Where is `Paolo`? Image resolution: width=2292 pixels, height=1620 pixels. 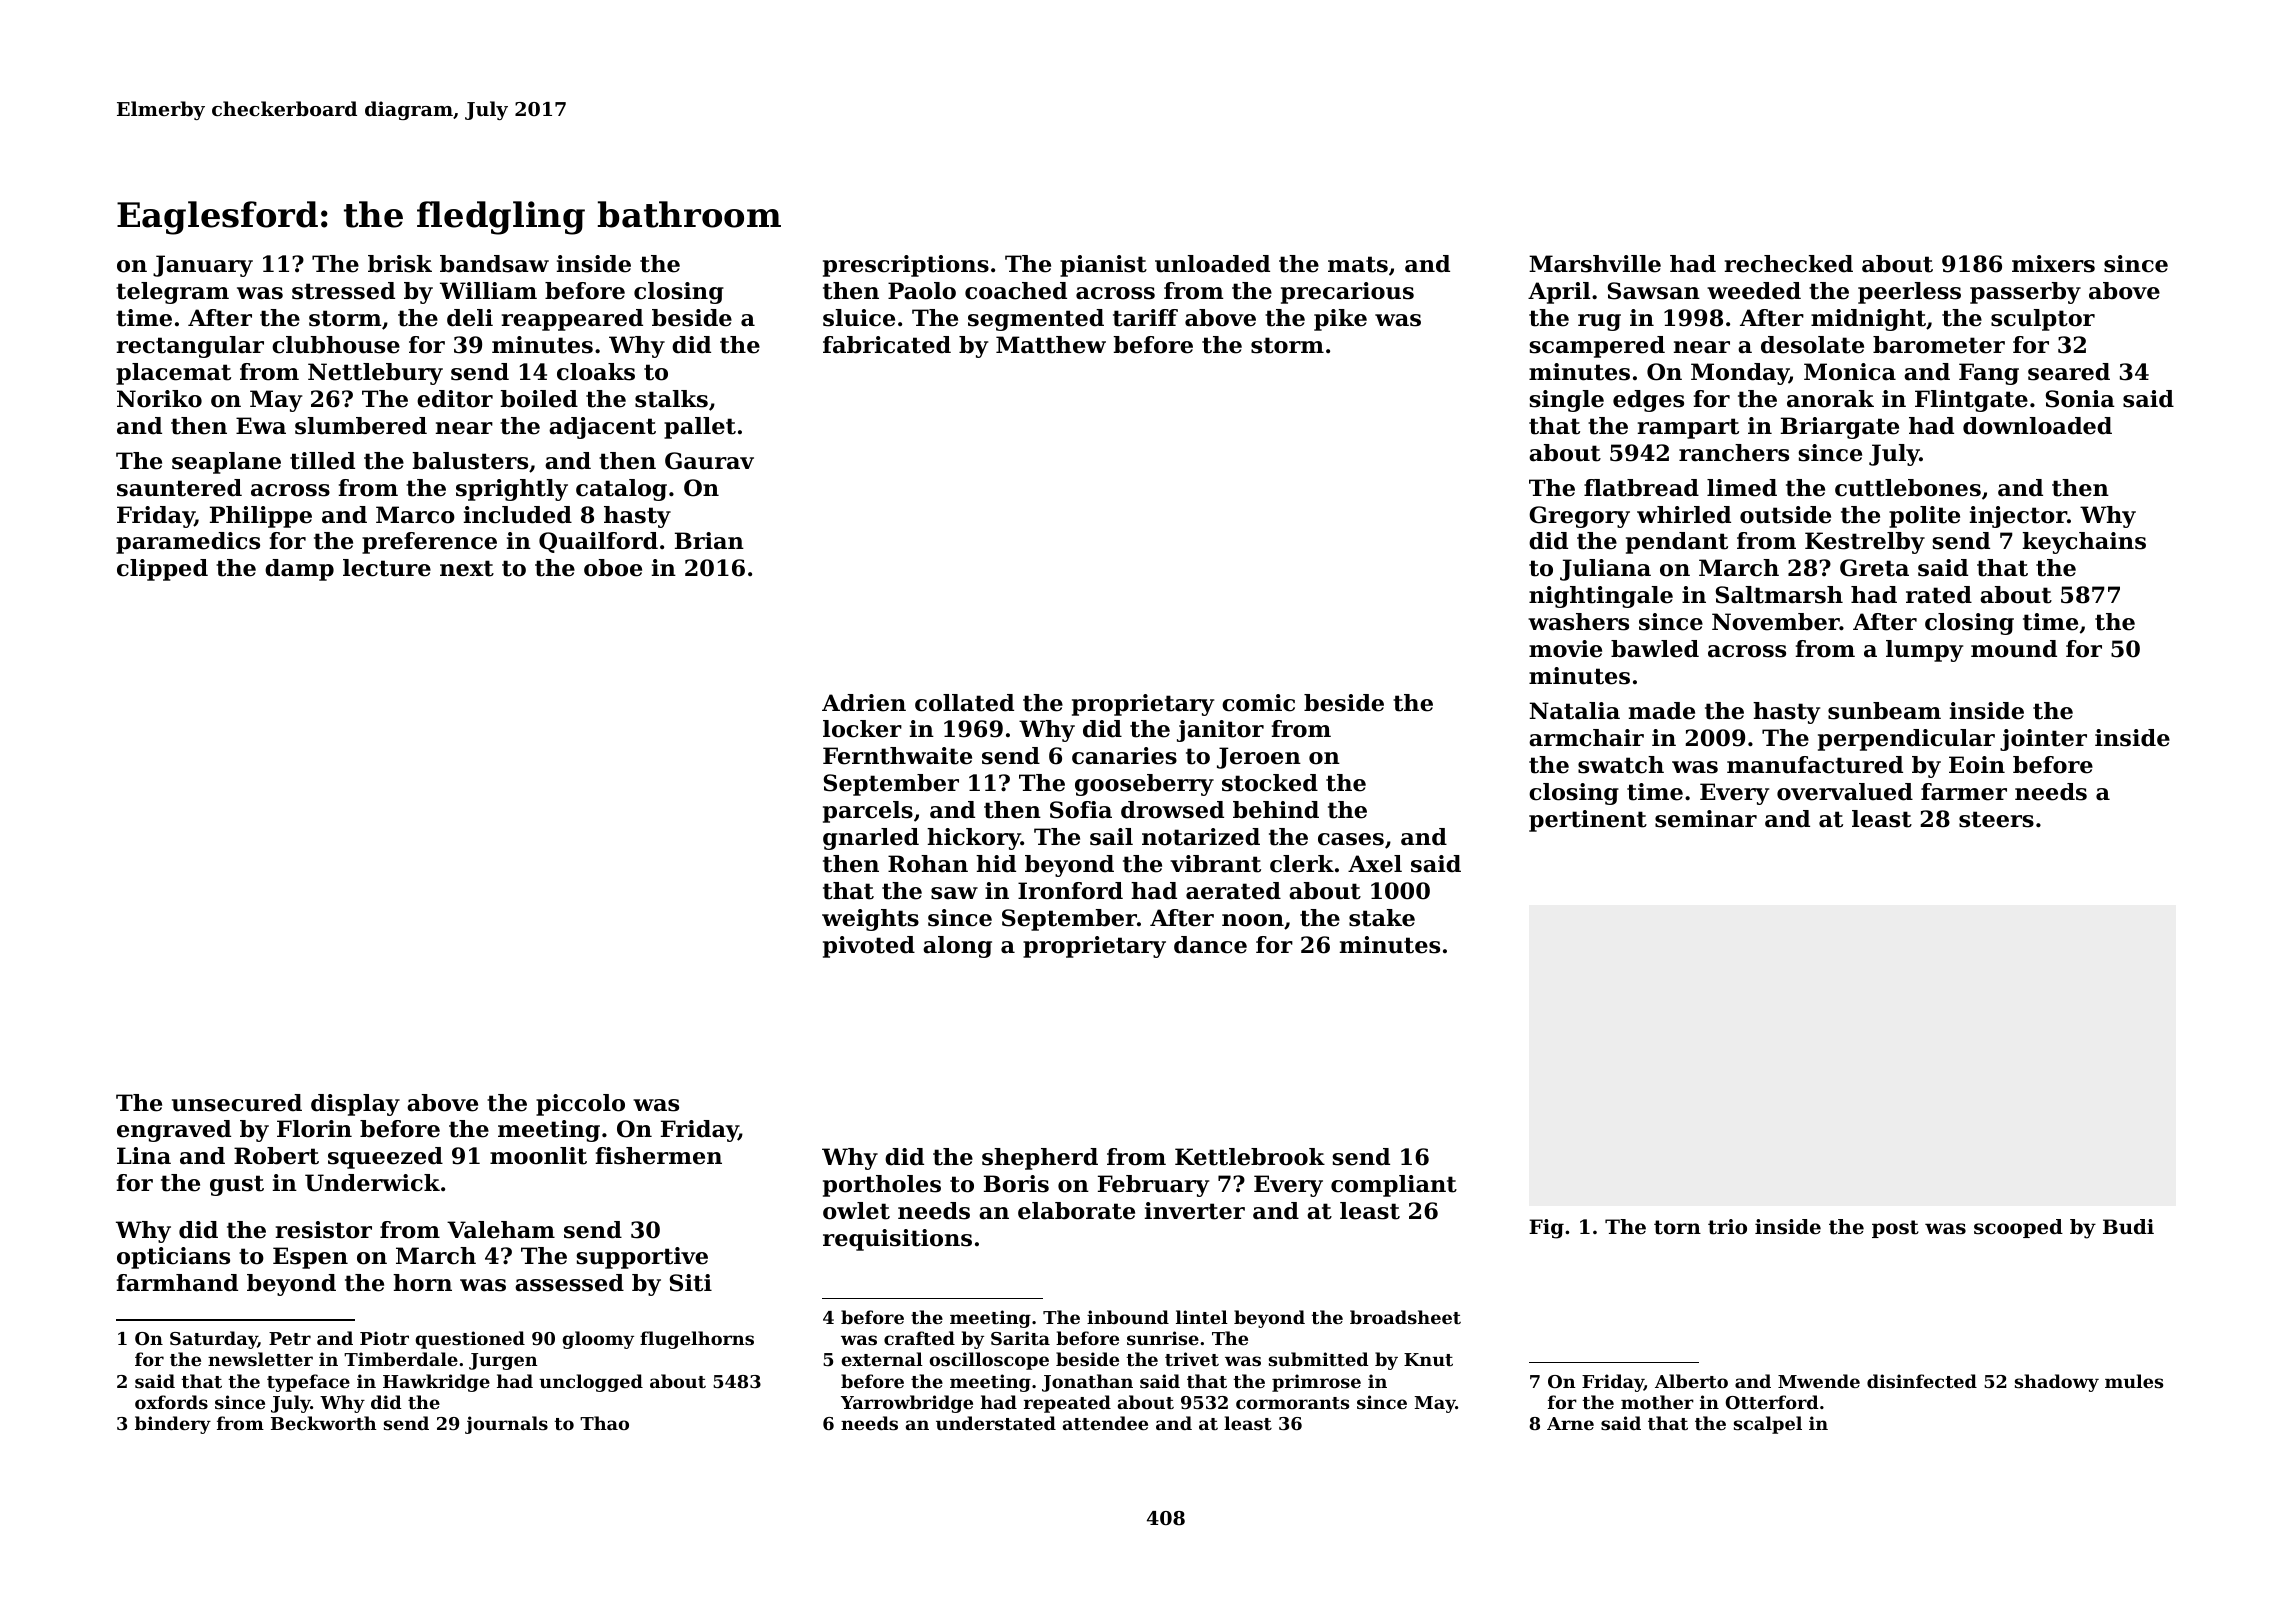 Paolo is located at coordinates (922, 291).
